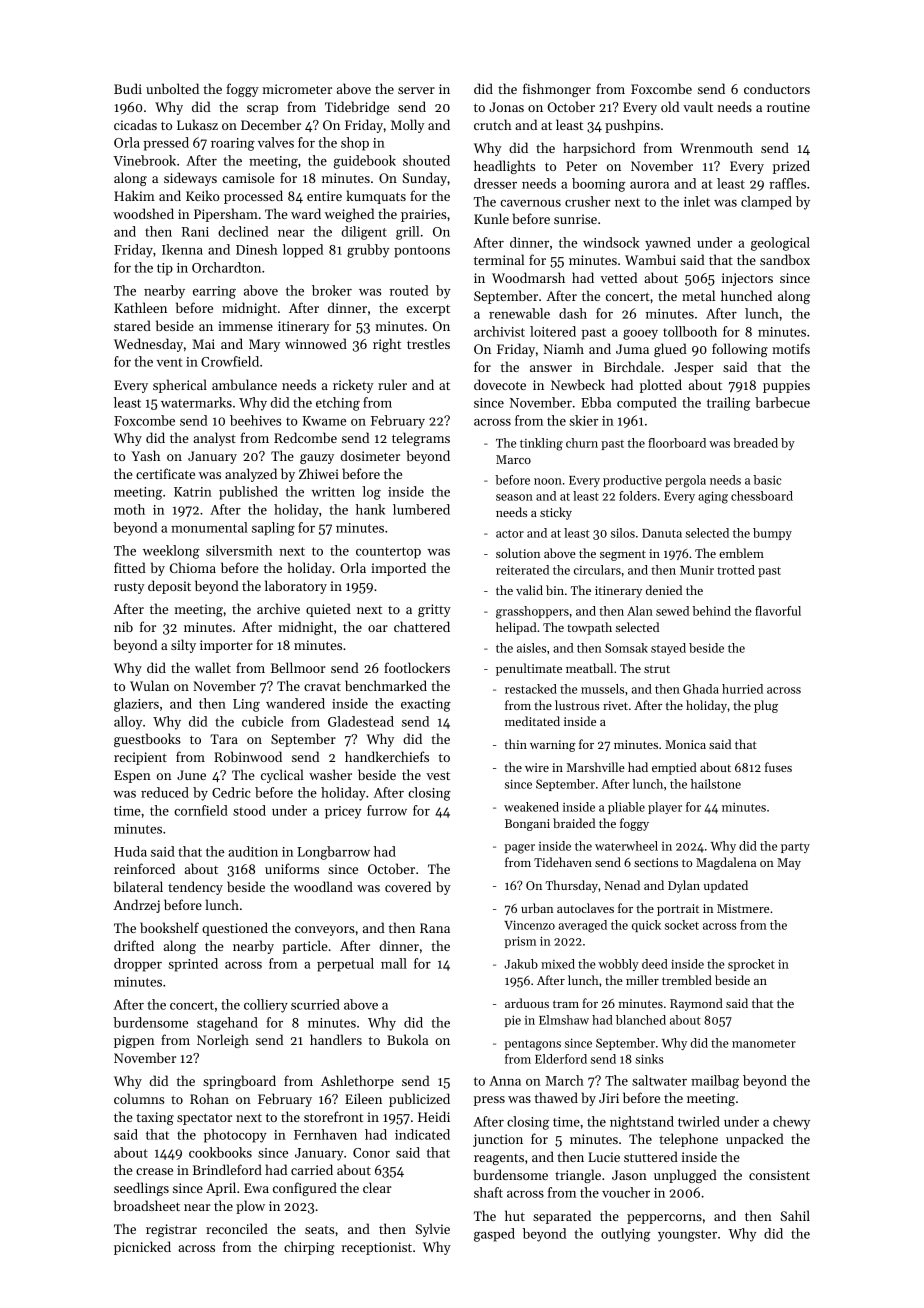 The width and height of the document is (924, 1308). What do you see at coordinates (235, 1136) in the document?
I see `photocopy` at bounding box center [235, 1136].
